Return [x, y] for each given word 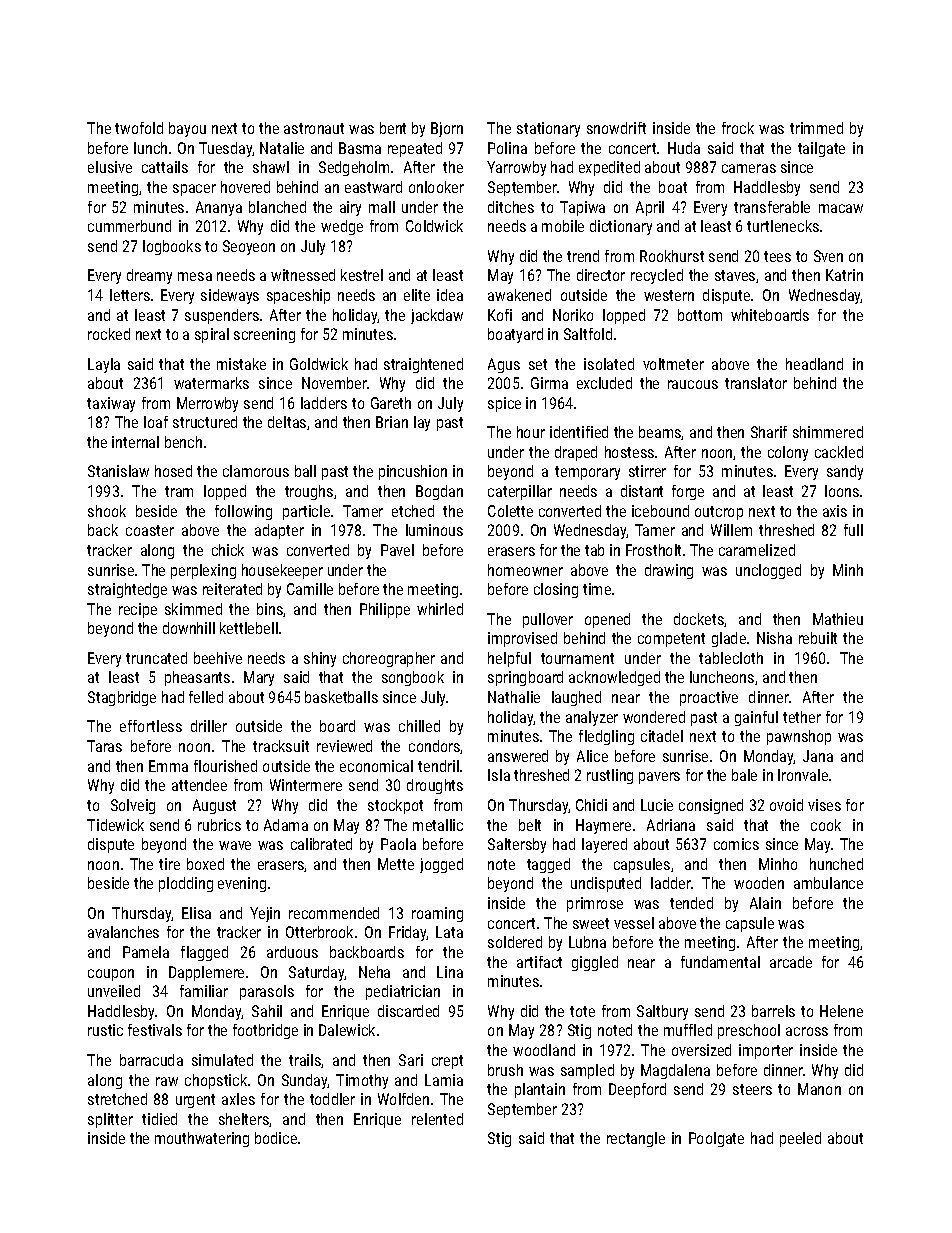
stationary [548, 129]
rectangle [636, 1139]
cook [826, 825]
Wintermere [306, 785]
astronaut [314, 128]
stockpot [395, 806]
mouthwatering [202, 1139]
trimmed [816, 128]
